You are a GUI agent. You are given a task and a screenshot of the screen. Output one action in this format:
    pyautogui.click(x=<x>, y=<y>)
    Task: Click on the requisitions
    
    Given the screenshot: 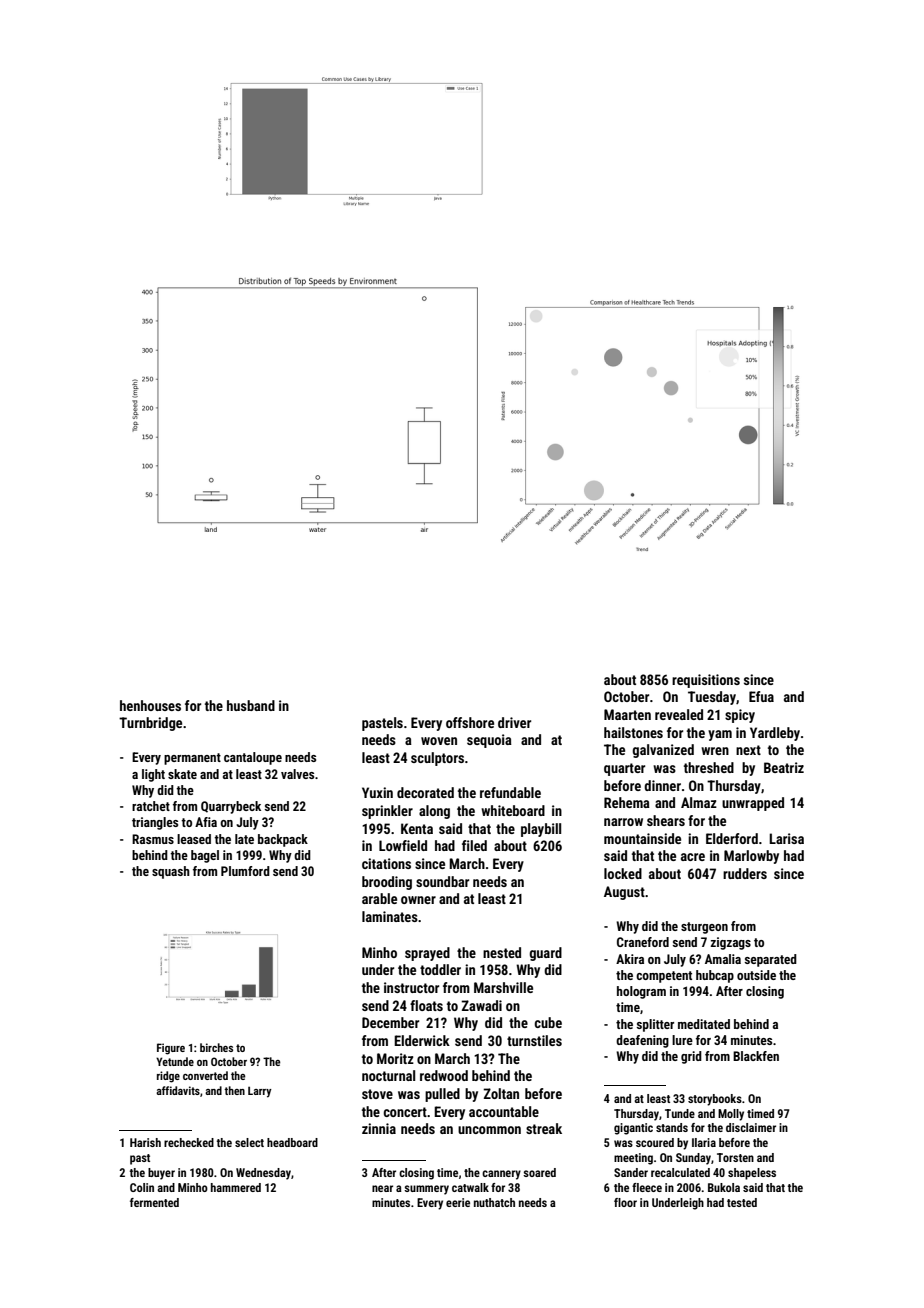 What is the action you would take?
    pyautogui.click(x=706, y=681)
